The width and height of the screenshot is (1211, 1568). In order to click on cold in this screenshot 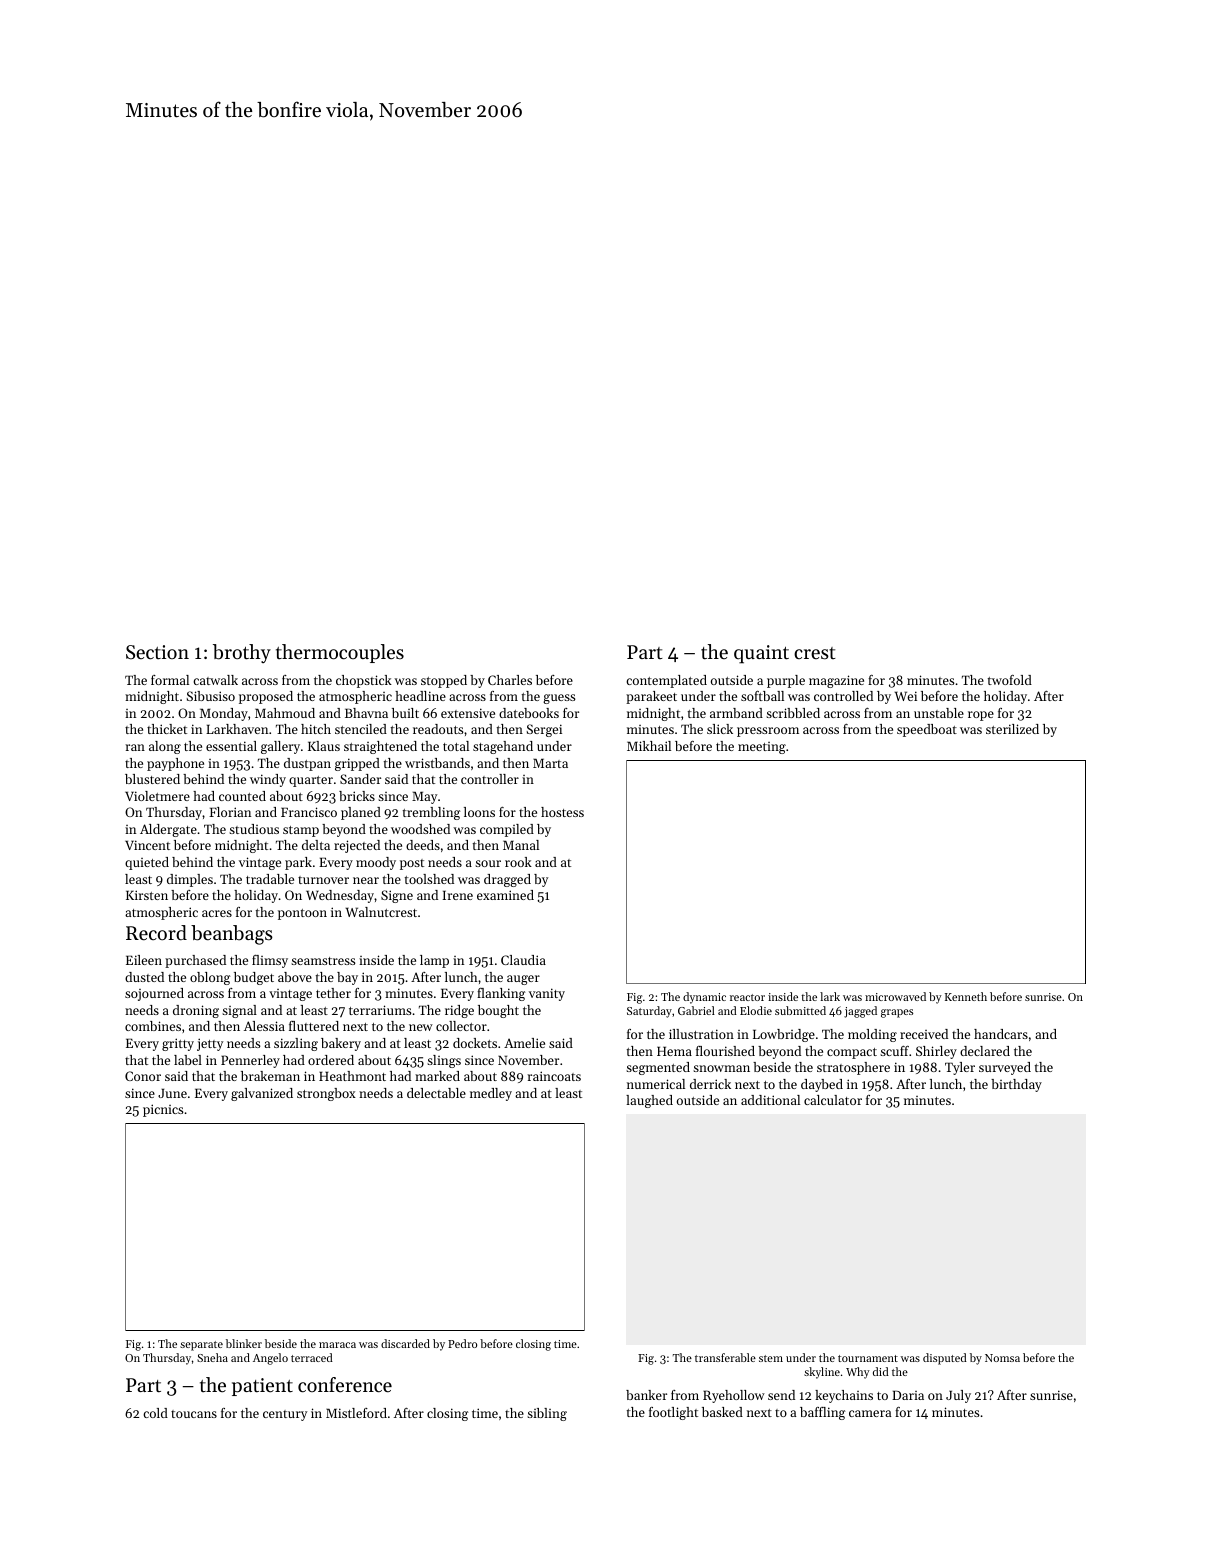, I will do `click(155, 1413)`.
